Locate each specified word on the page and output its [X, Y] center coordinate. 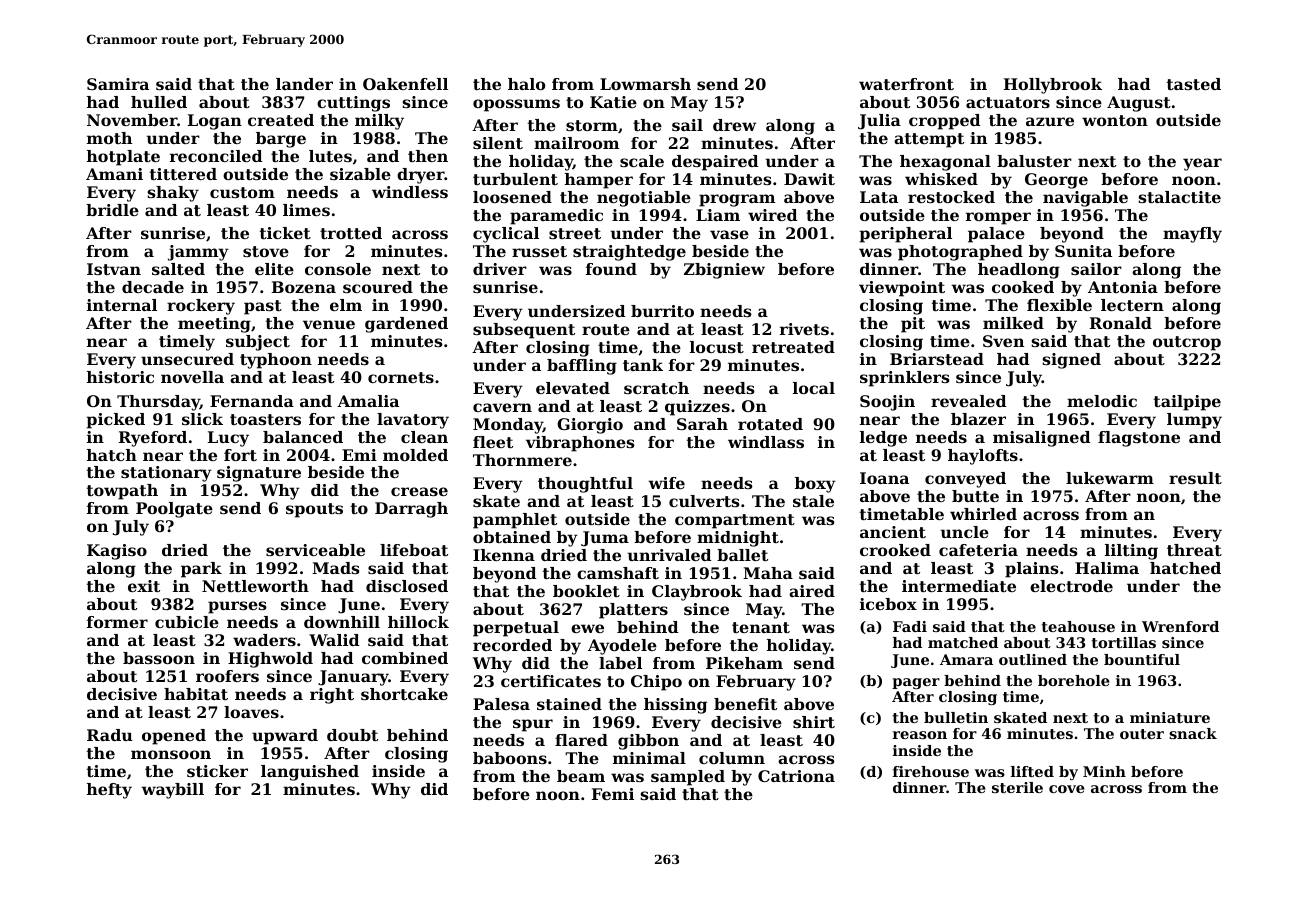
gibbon [648, 742]
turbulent [515, 179]
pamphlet [515, 521]
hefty [109, 791]
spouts [314, 510]
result [1195, 478]
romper [998, 218]
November [132, 120]
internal [122, 305]
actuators [1008, 102]
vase [729, 234]
